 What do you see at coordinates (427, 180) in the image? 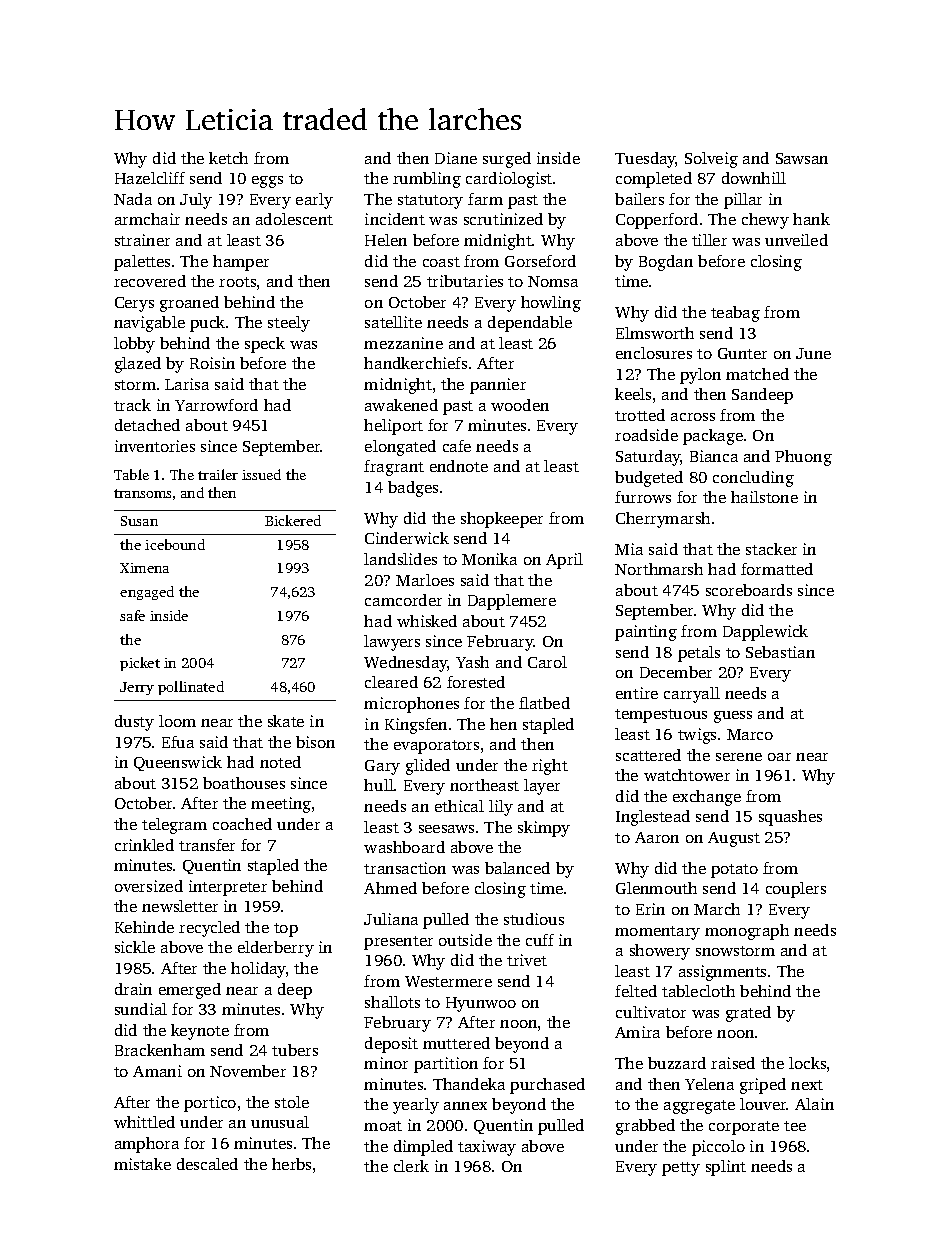
I see `rumbling` at bounding box center [427, 180].
